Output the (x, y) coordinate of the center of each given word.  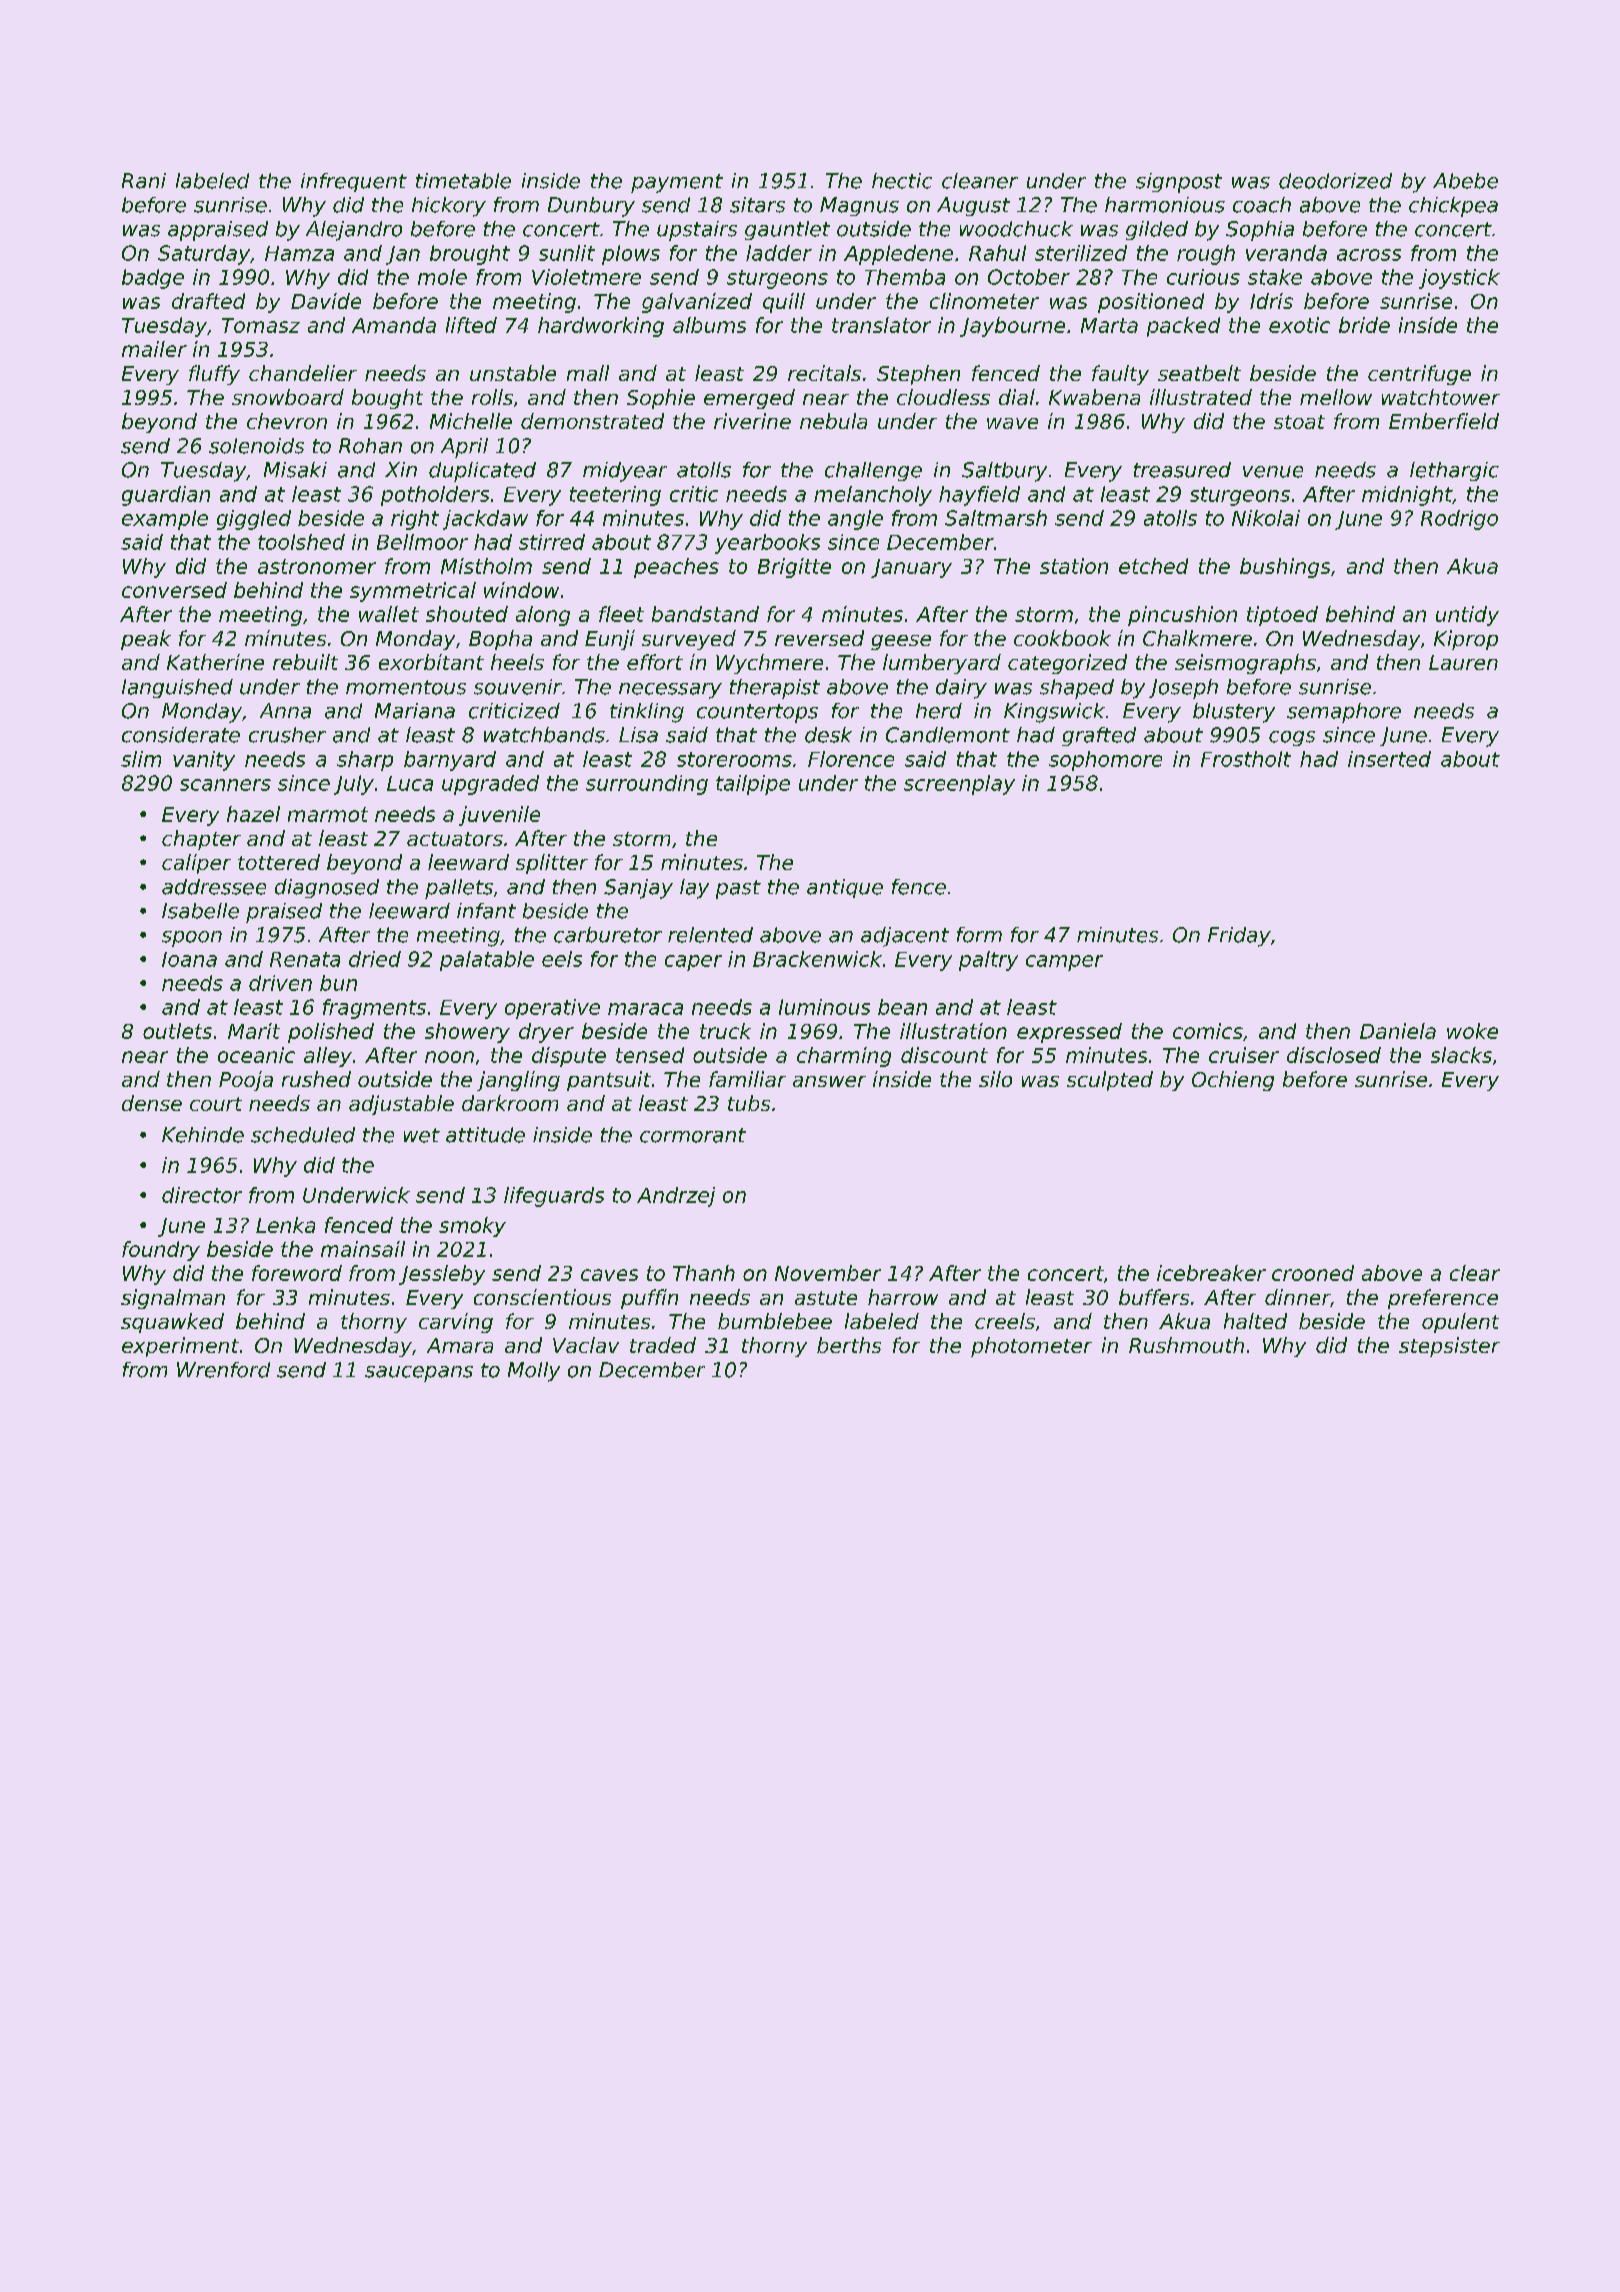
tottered (279, 862)
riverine (752, 421)
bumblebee (775, 1321)
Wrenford (223, 1370)
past (738, 889)
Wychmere (769, 664)
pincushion (1182, 616)
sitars (757, 205)
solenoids (256, 446)
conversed (174, 590)
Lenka (285, 1225)
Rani (144, 181)
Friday (1239, 937)
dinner (1297, 1297)
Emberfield (1444, 421)
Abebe (1465, 181)
